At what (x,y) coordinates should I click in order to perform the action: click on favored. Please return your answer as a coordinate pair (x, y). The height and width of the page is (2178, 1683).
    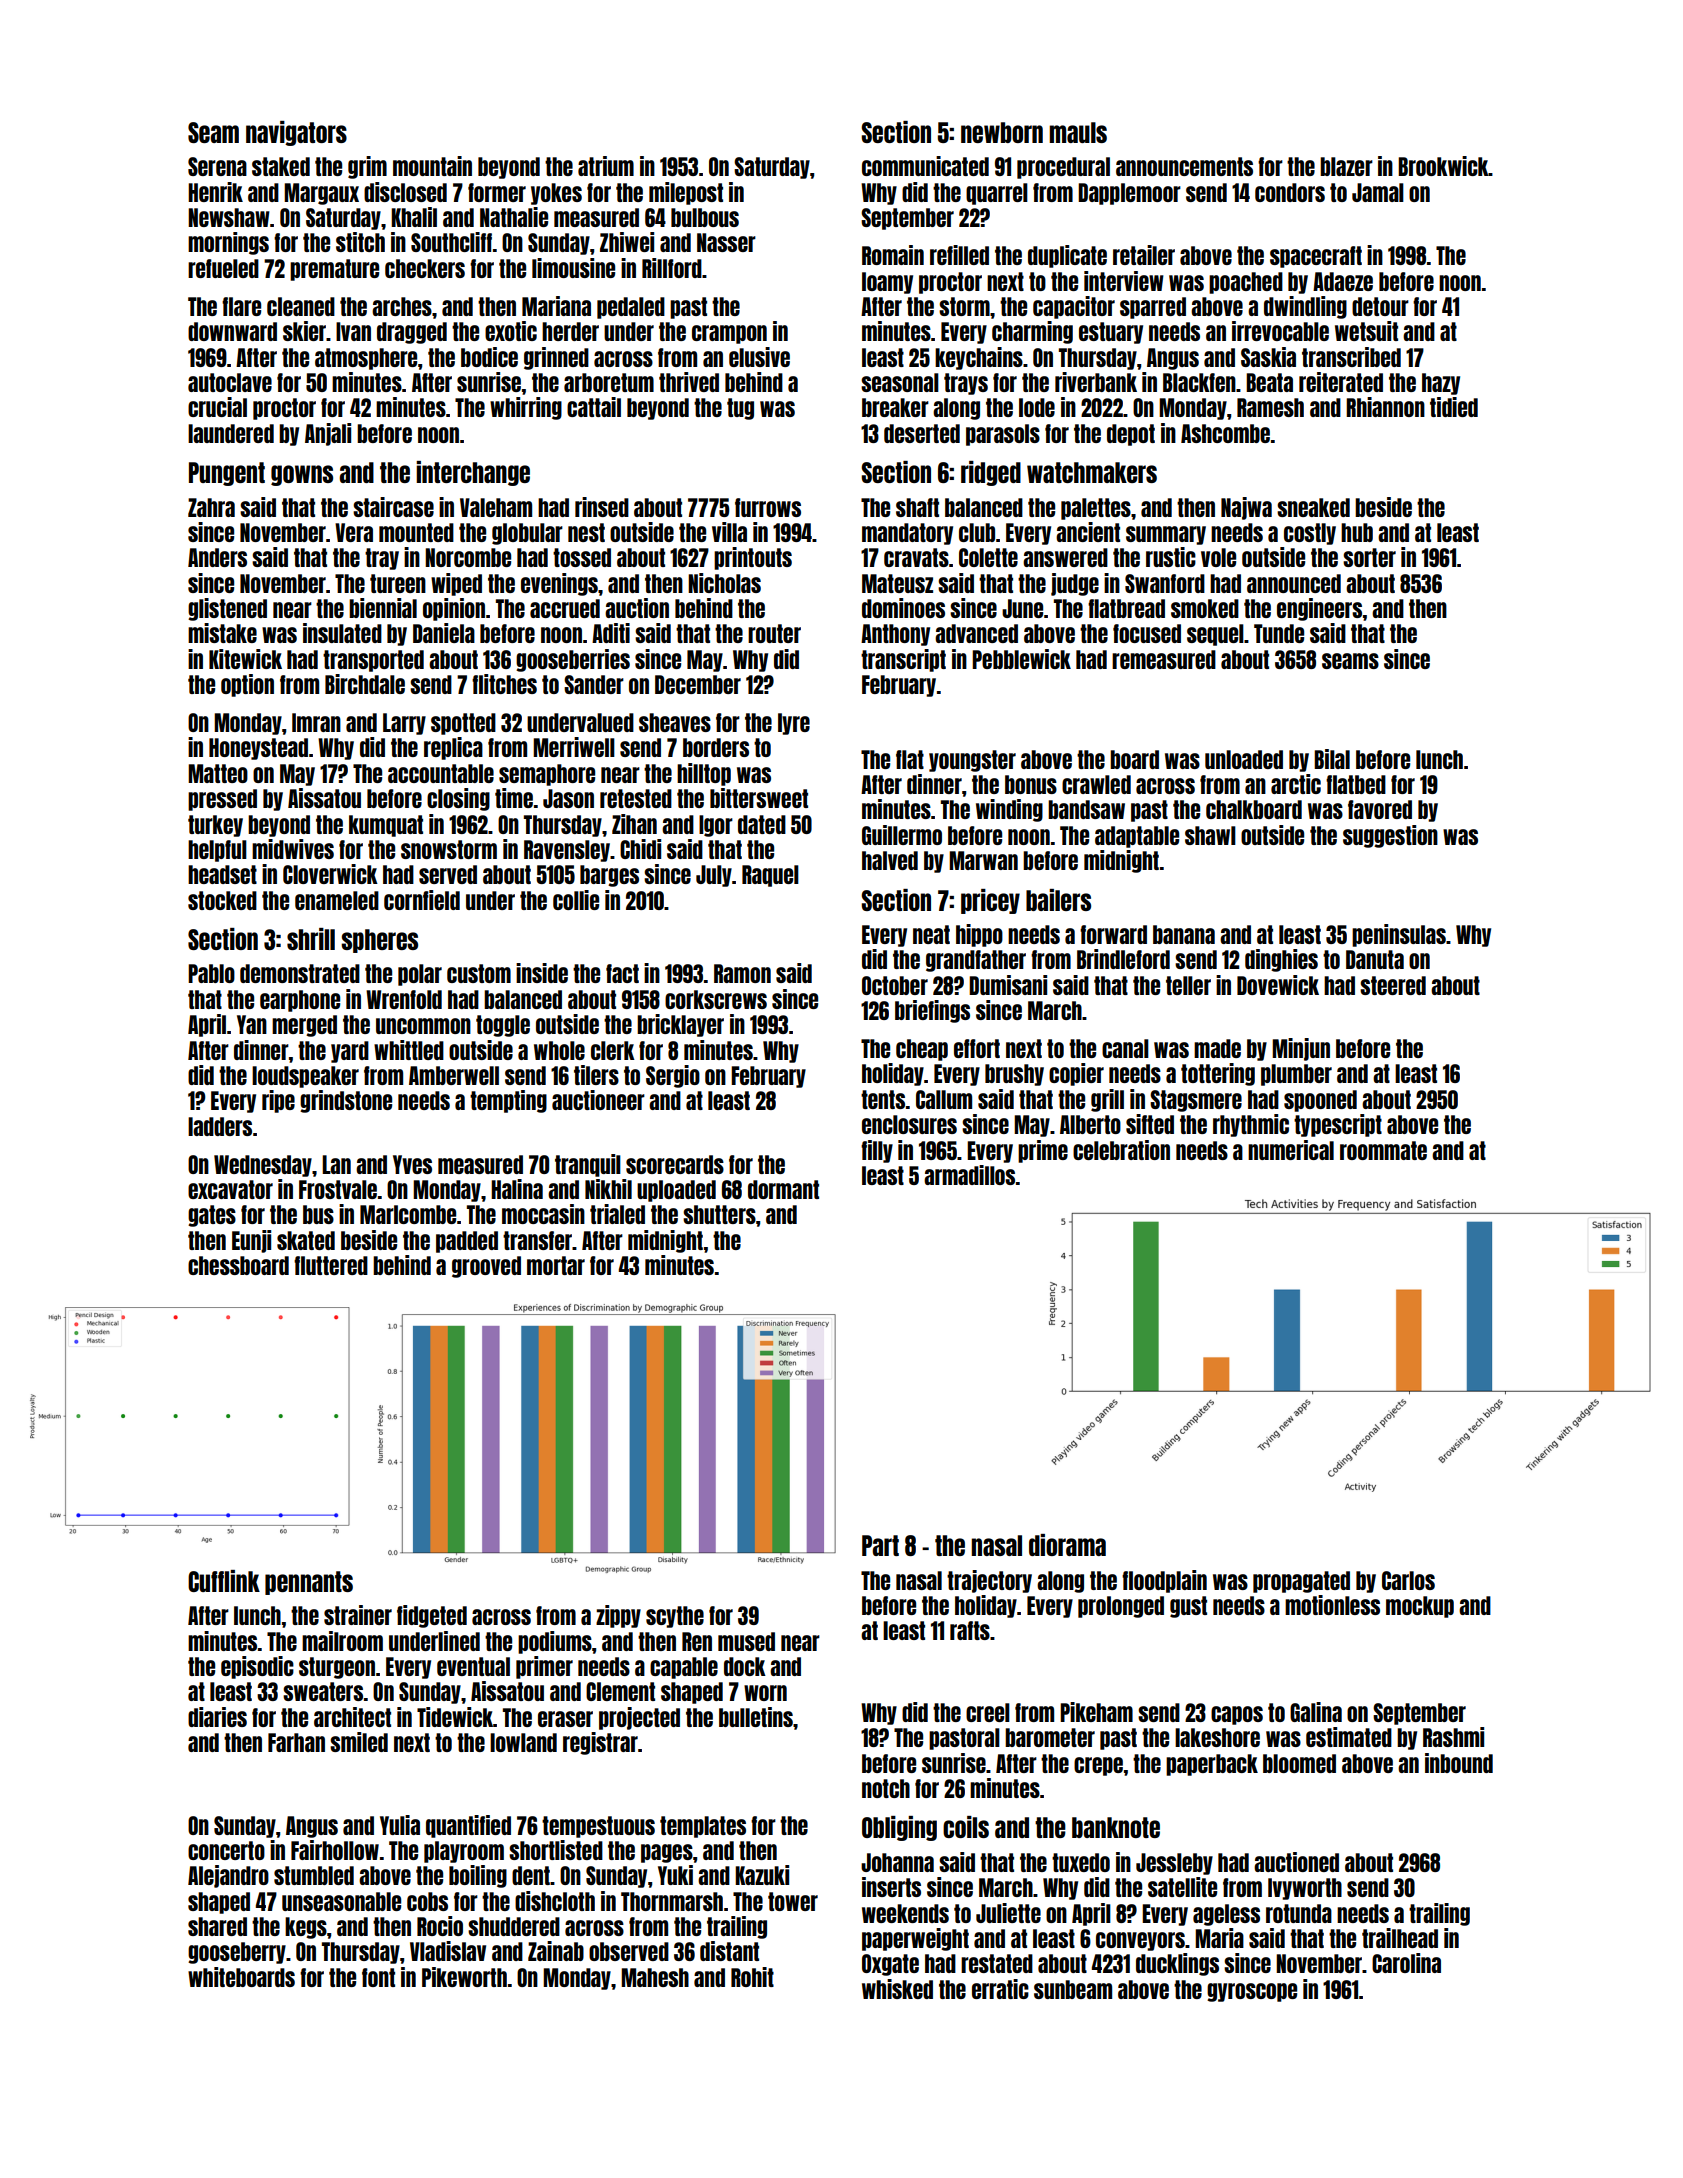
    Looking at the image, I should click on (1380, 809).
